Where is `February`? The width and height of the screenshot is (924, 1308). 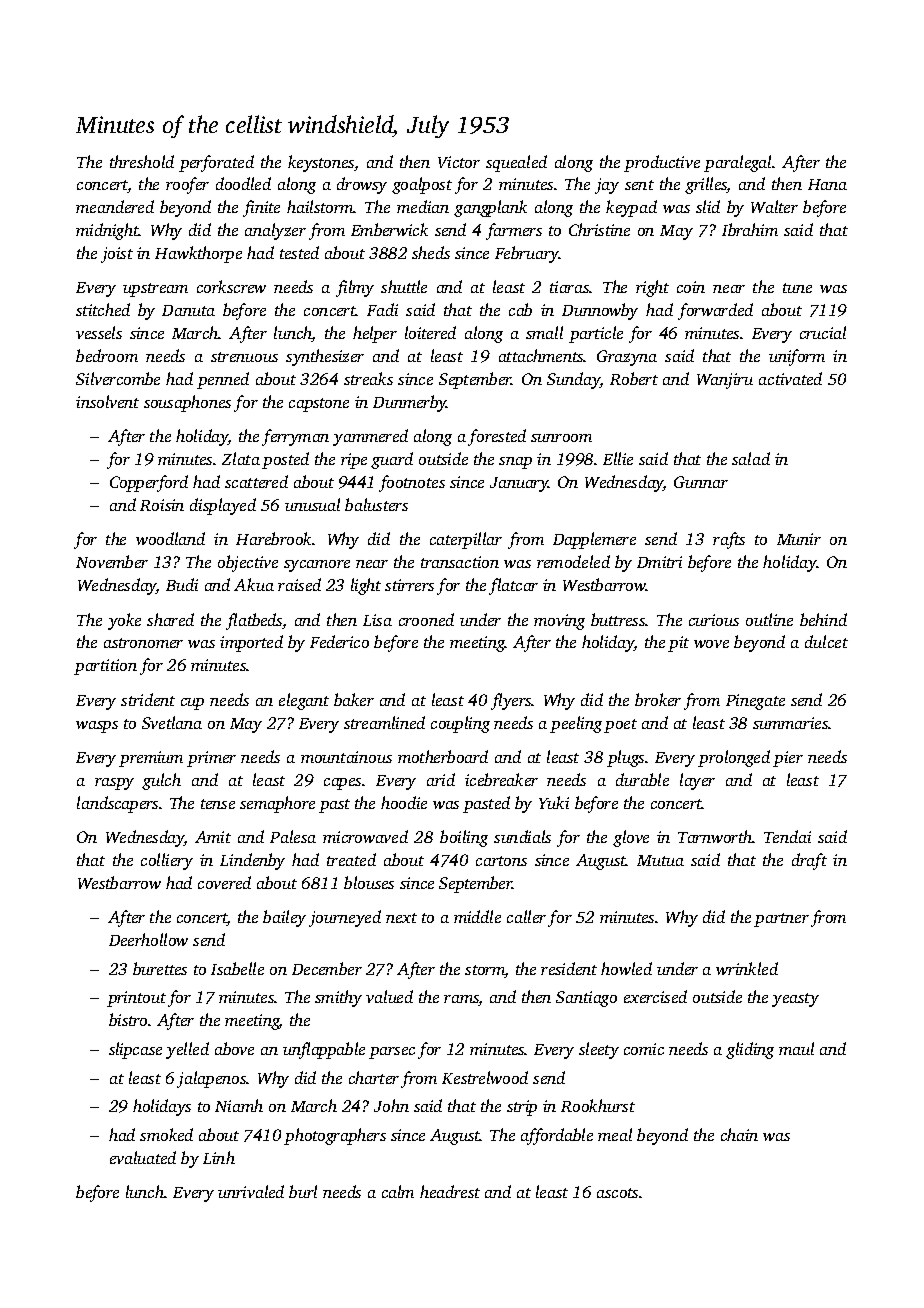 February is located at coordinates (527, 254).
